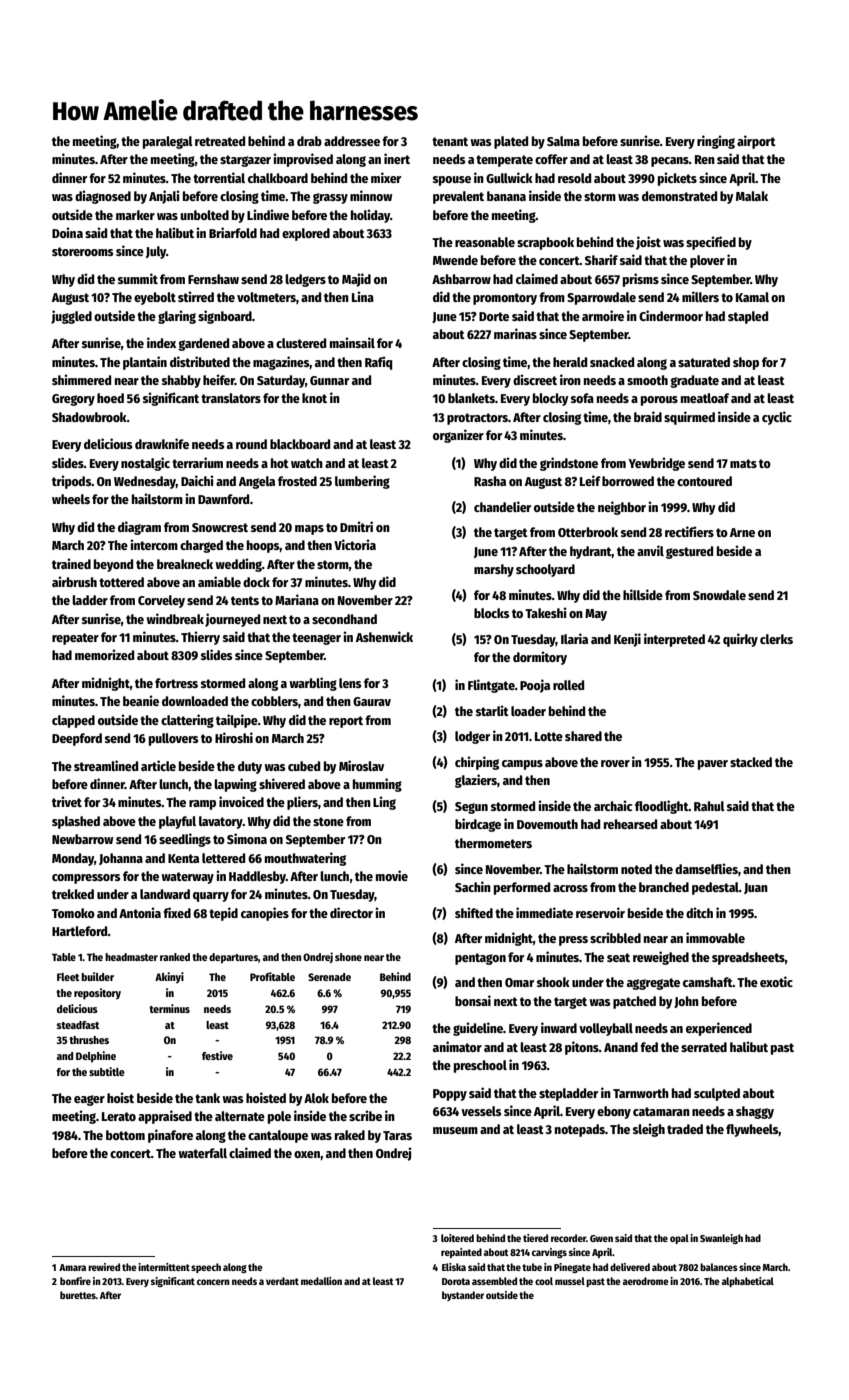 The height and width of the document is (1400, 849). Describe the element at coordinates (706, 868) in the document. I see `damselflies` at that location.
